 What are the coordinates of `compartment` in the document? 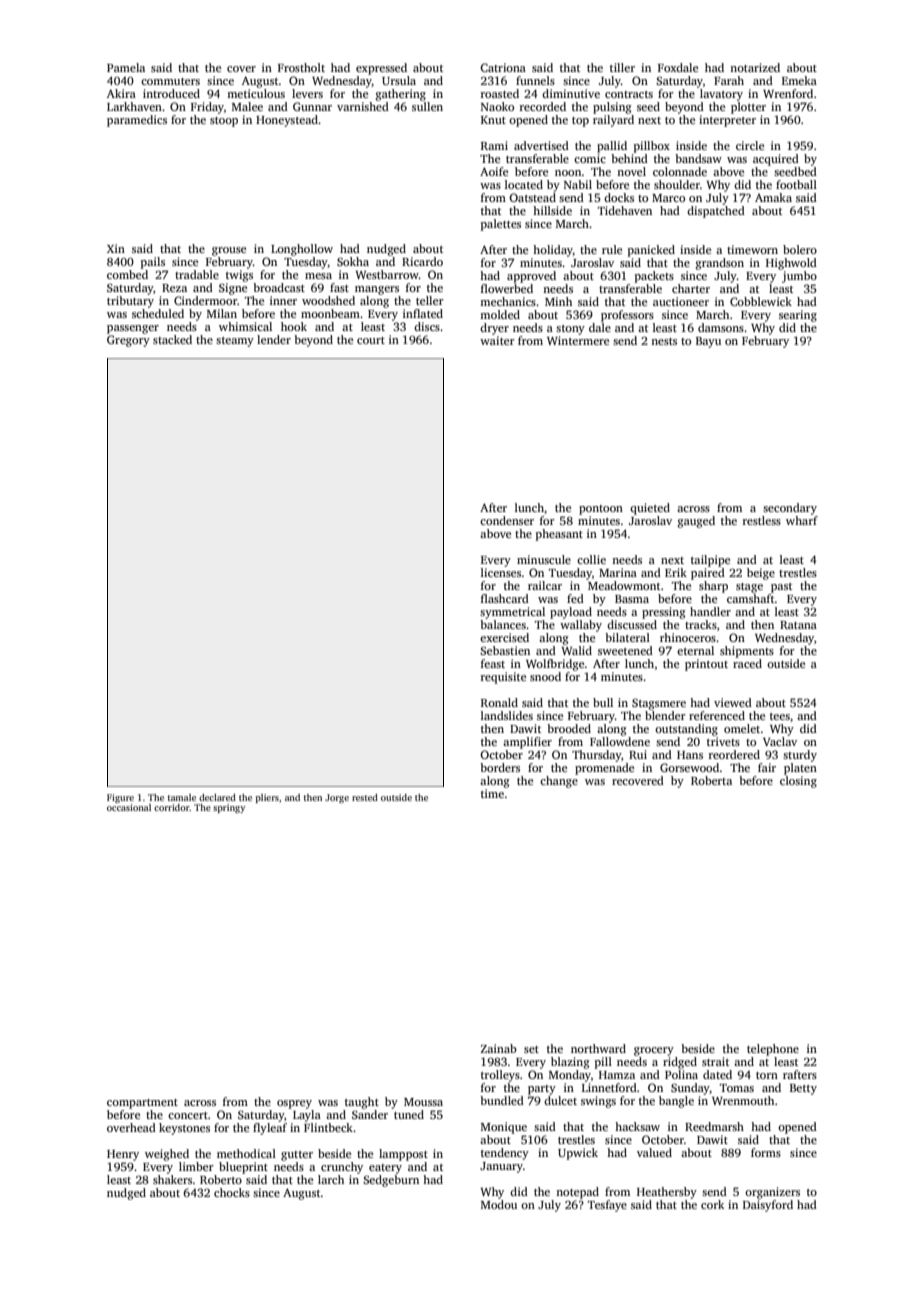 It's located at (142, 1104).
